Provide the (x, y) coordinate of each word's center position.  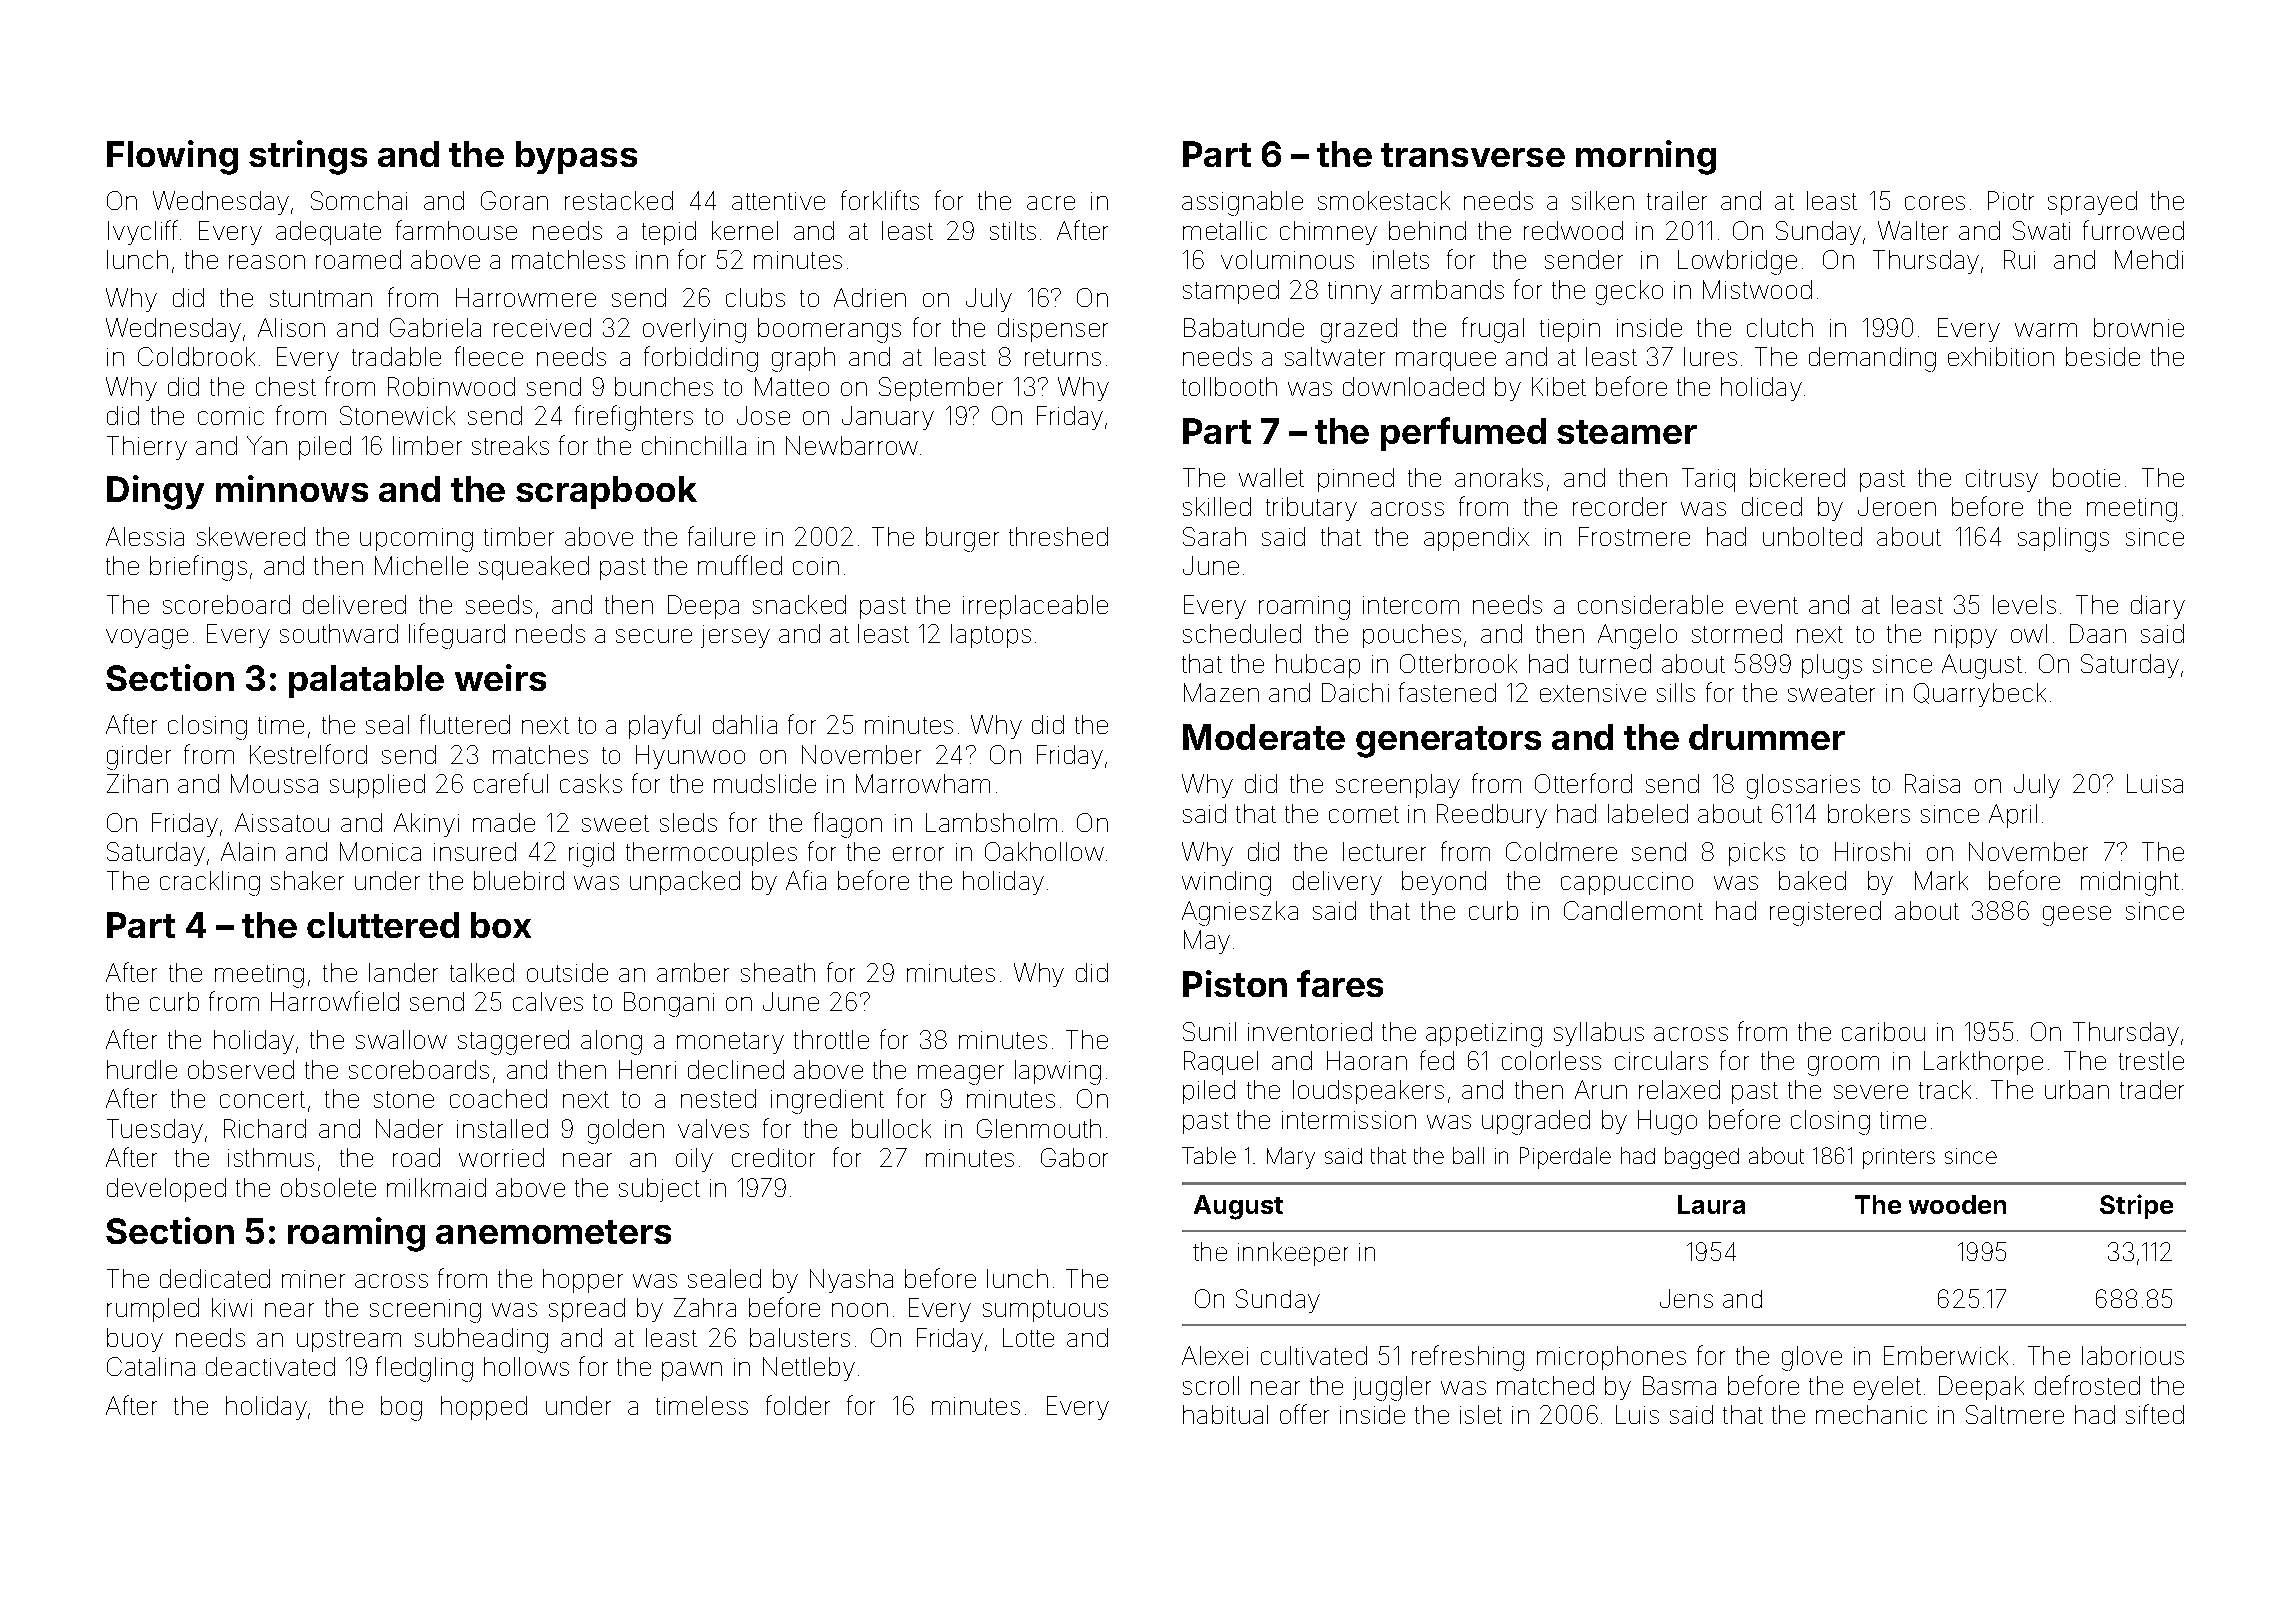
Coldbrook (196, 356)
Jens (1686, 1298)
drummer (1767, 737)
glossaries (1803, 786)
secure (654, 636)
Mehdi (2149, 259)
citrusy (2002, 480)
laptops (991, 636)
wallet (1271, 477)
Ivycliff (143, 232)
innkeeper (1293, 1254)
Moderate (1264, 737)
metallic (1225, 230)
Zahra (705, 1307)
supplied (377, 786)
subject (659, 1190)
